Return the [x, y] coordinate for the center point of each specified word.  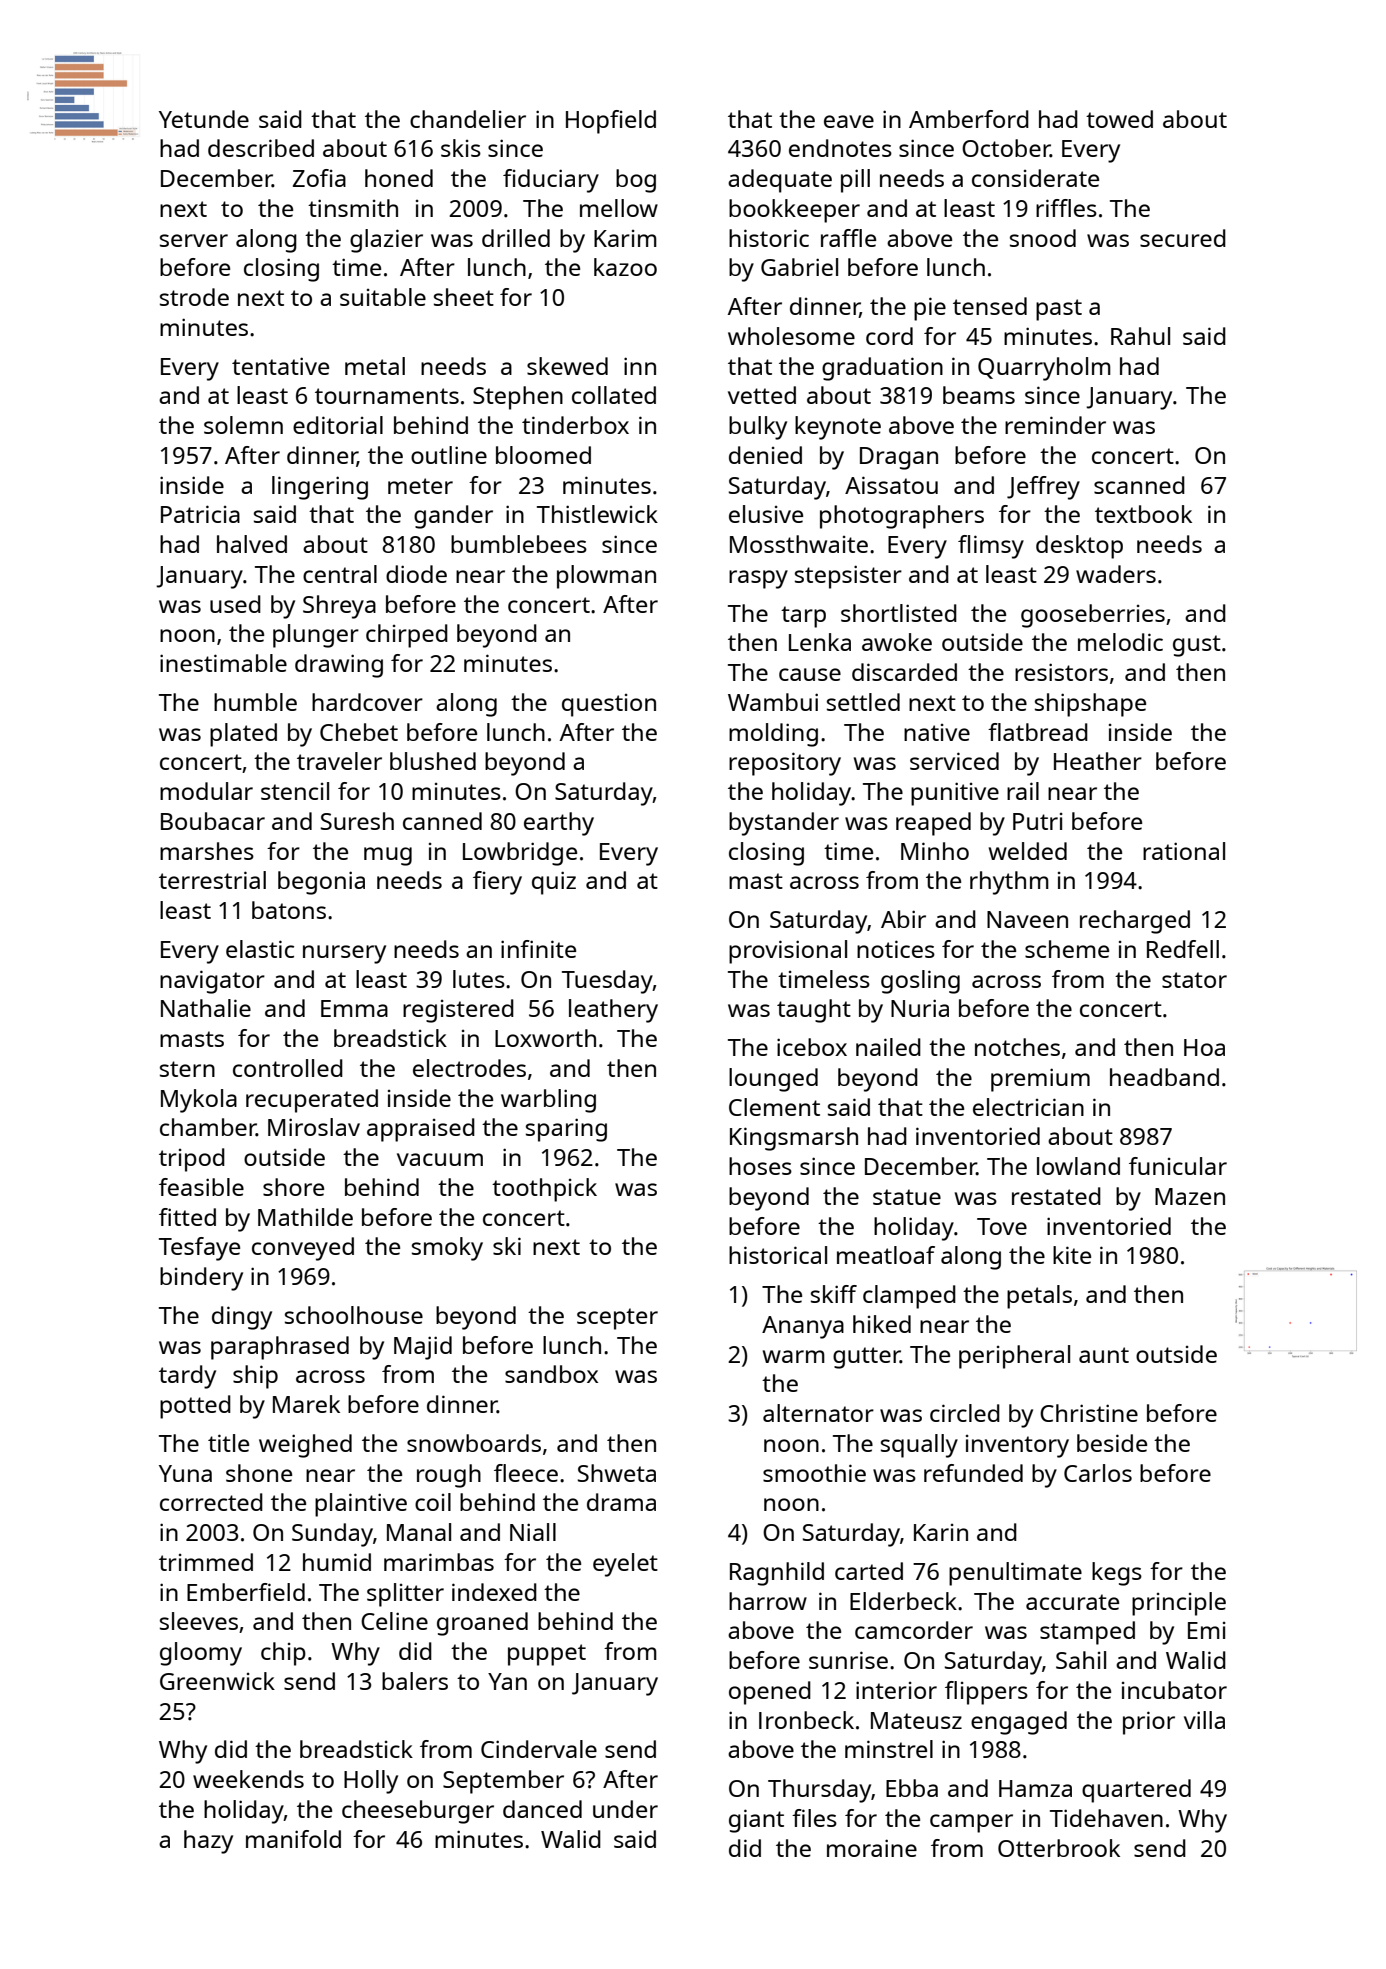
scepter [617, 1319]
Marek [306, 1404]
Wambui [773, 702]
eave [849, 121]
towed [1119, 119]
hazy [208, 1842]
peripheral [1014, 1357]
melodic [1120, 642]
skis [461, 148]
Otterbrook [1059, 1848]
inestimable [223, 663]
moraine [872, 1848]
